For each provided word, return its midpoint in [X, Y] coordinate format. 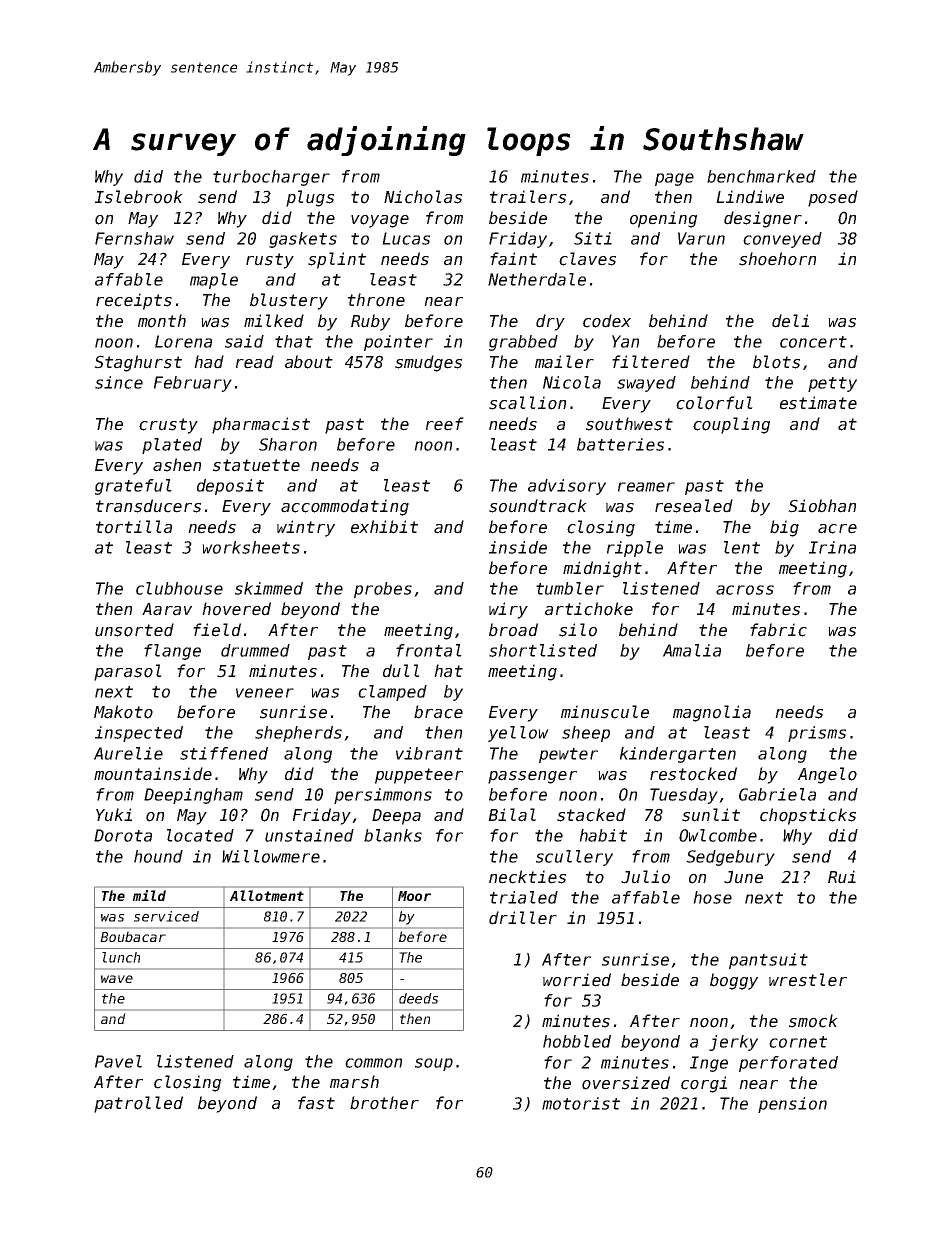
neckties [527, 877]
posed [833, 198]
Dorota [123, 835]
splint [337, 260]
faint [513, 259]
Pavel [118, 1061]
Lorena [183, 341]
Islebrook [139, 197]
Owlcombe [718, 835]
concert [813, 342]
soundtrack [538, 506]
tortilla [134, 527]
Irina [832, 547]
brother [384, 1103]
